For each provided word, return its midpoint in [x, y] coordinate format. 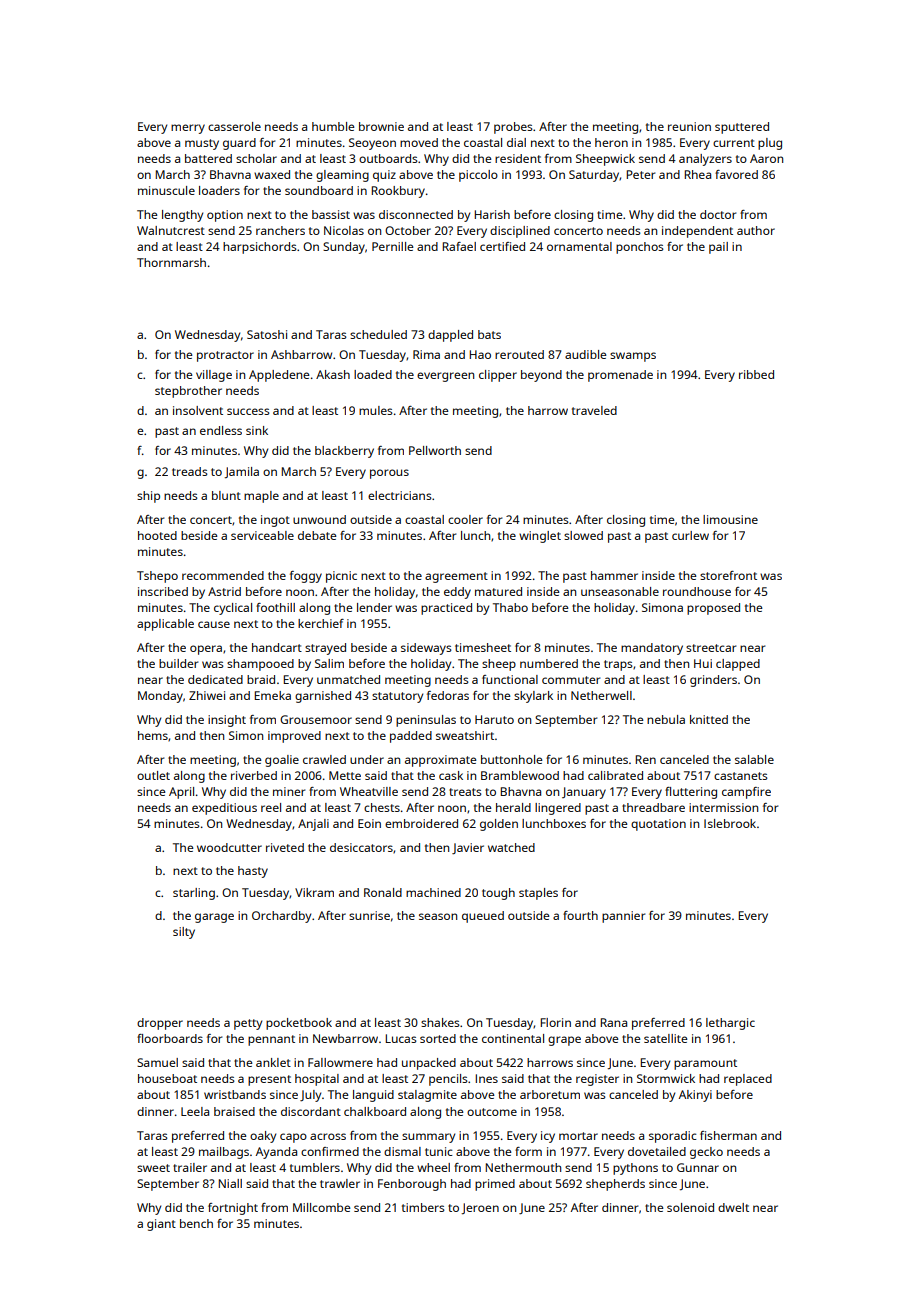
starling [194, 894]
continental [513, 1038]
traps [618, 665]
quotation [658, 825]
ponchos [640, 248]
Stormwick [666, 1078]
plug [770, 144]
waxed [272, 174]
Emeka [272, 695]
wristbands [235, 1094]
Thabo [510, 607]
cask [451, 775]
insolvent [198, 410]
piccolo [478, 176]
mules [376, 410]
